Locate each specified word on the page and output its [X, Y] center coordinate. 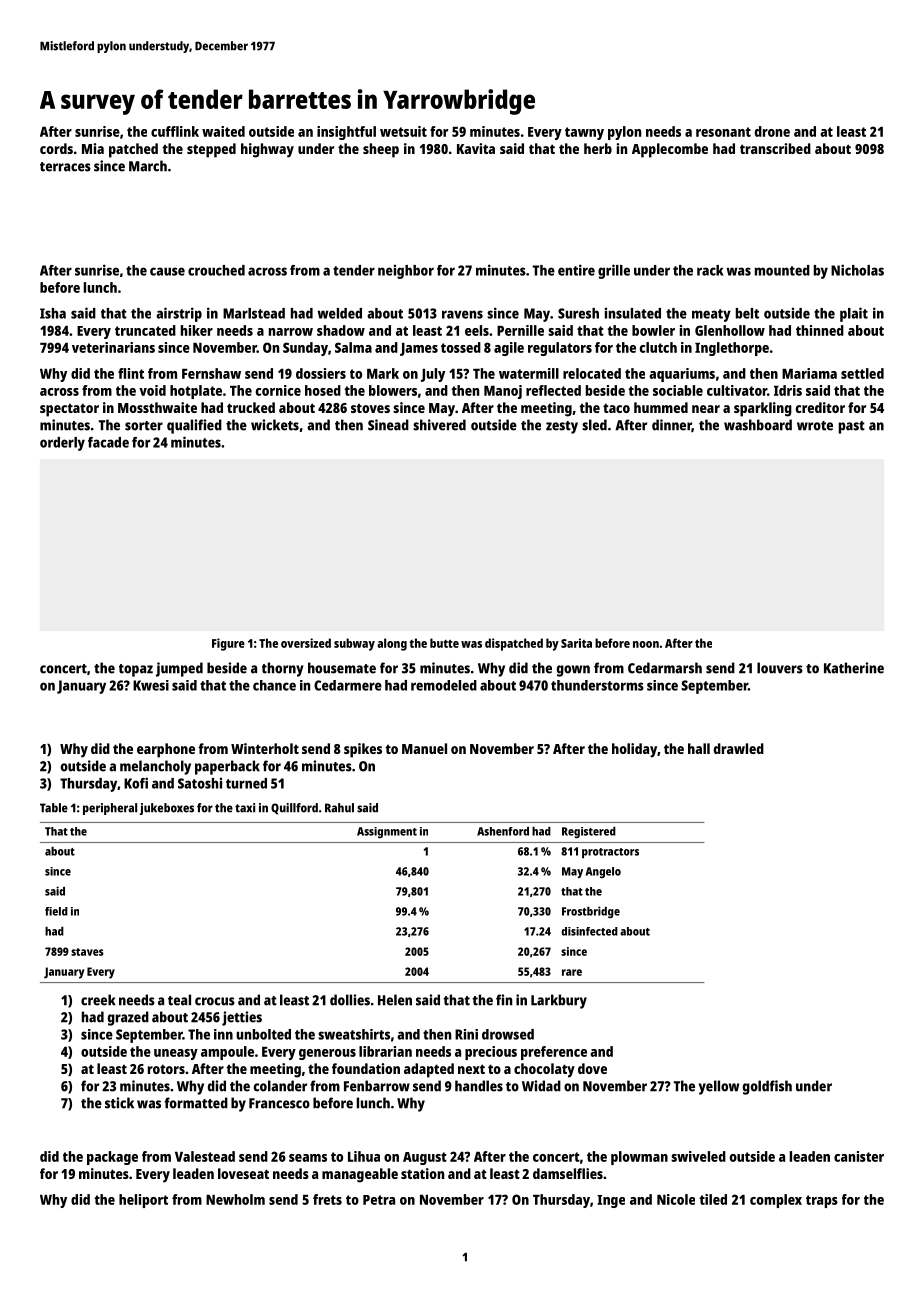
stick [119, 1103]
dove [592, 1068]
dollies [350, 1000]
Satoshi [200, 783]
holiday [634, 750]
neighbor [406, 271]
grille [614, 271]
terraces [65, 167]
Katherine [854, 668]
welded [340, 313]
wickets [275, 425]
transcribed [775, 148]
